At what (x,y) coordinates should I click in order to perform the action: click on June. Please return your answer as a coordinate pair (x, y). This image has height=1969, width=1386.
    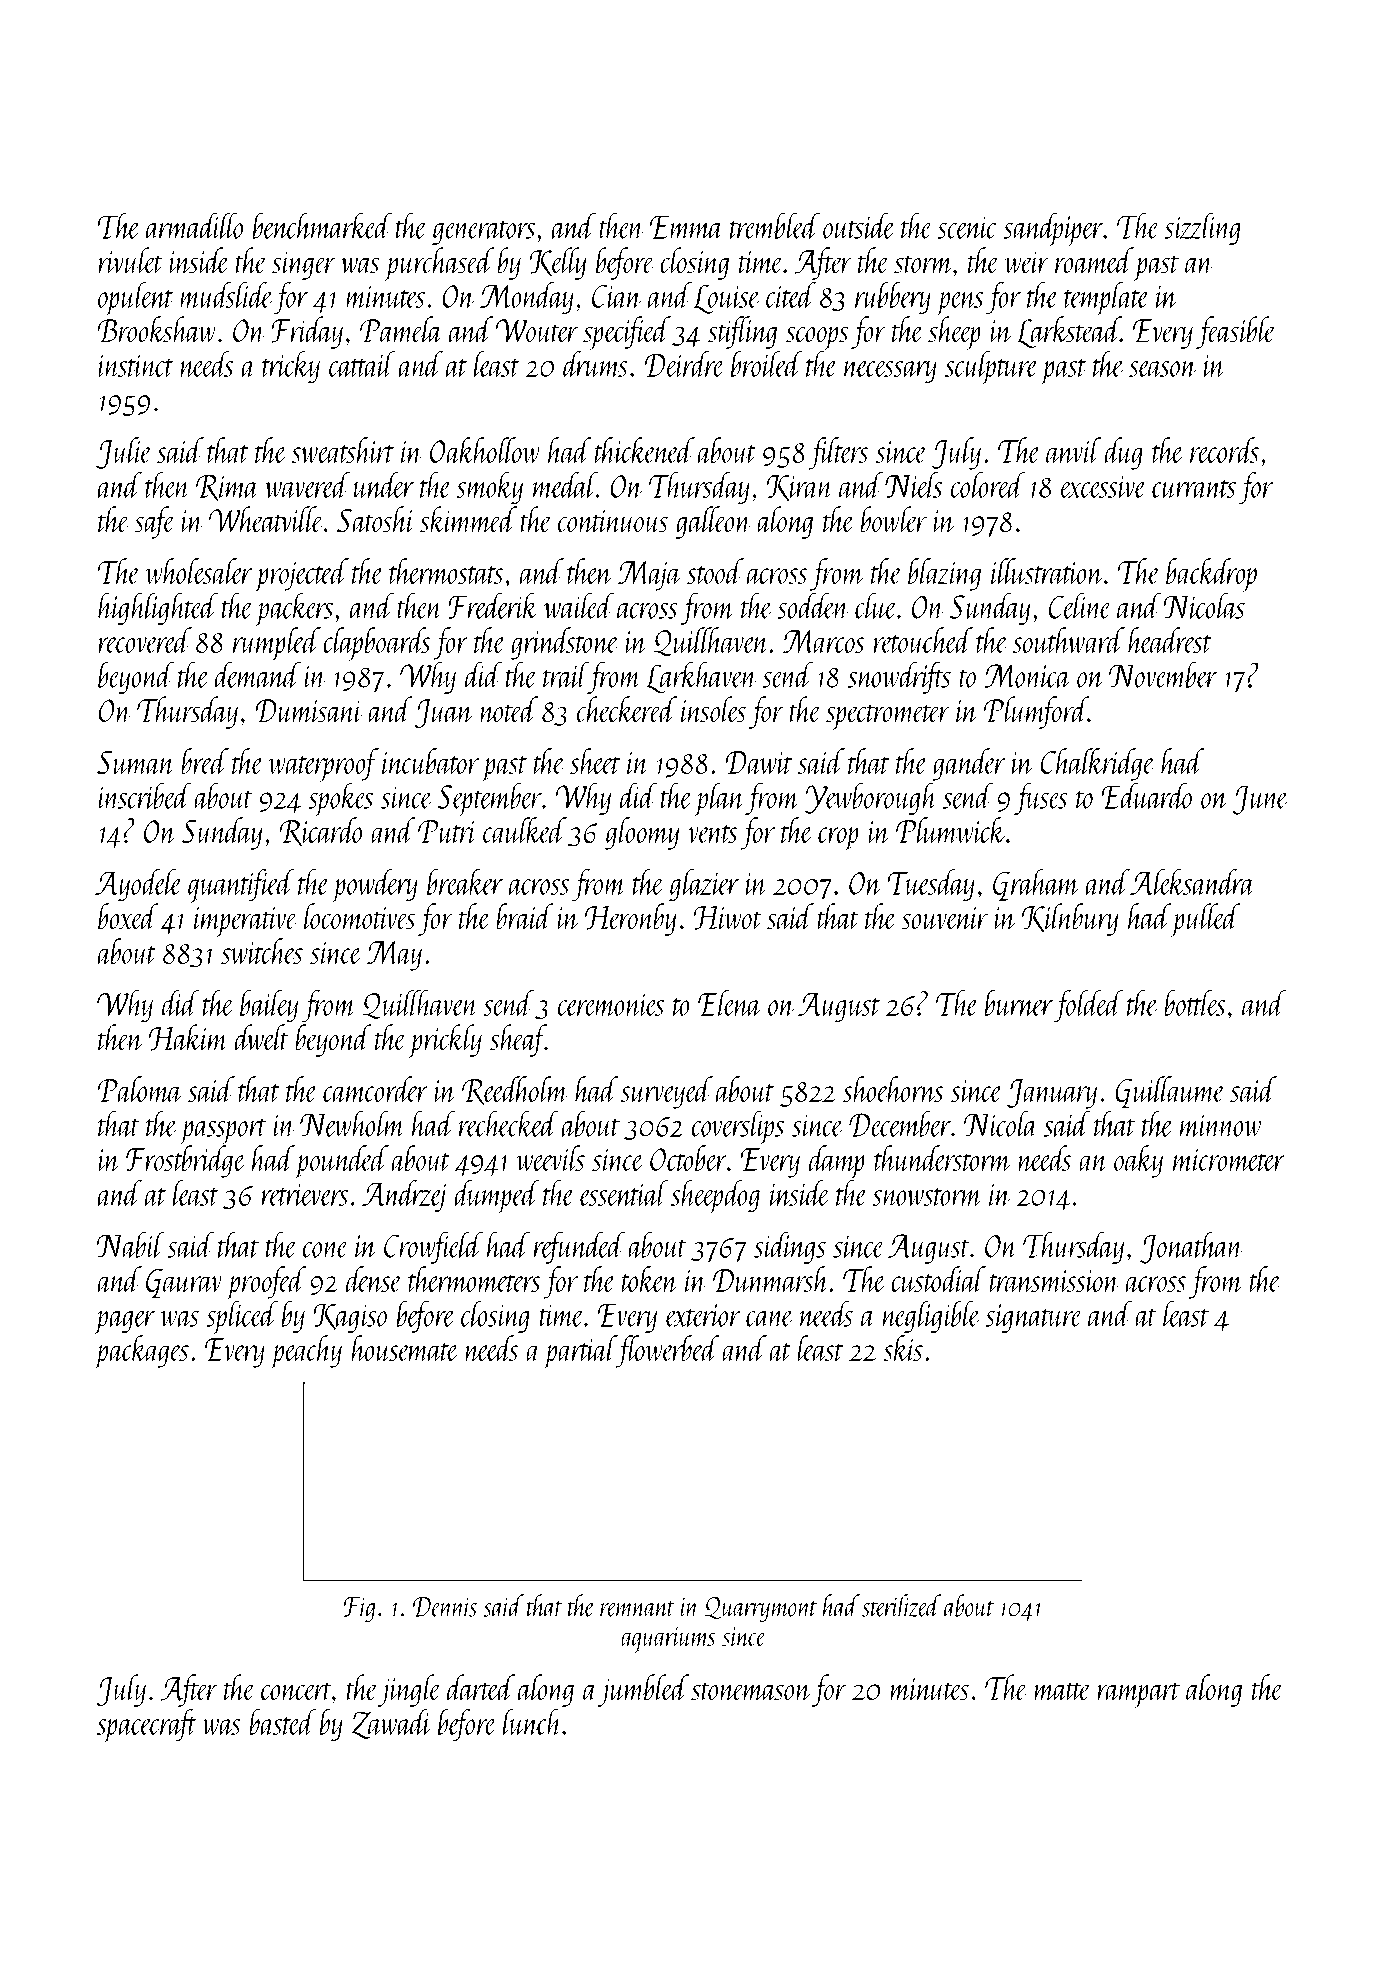
    Looking at the image, I should click on (1260, 800).
